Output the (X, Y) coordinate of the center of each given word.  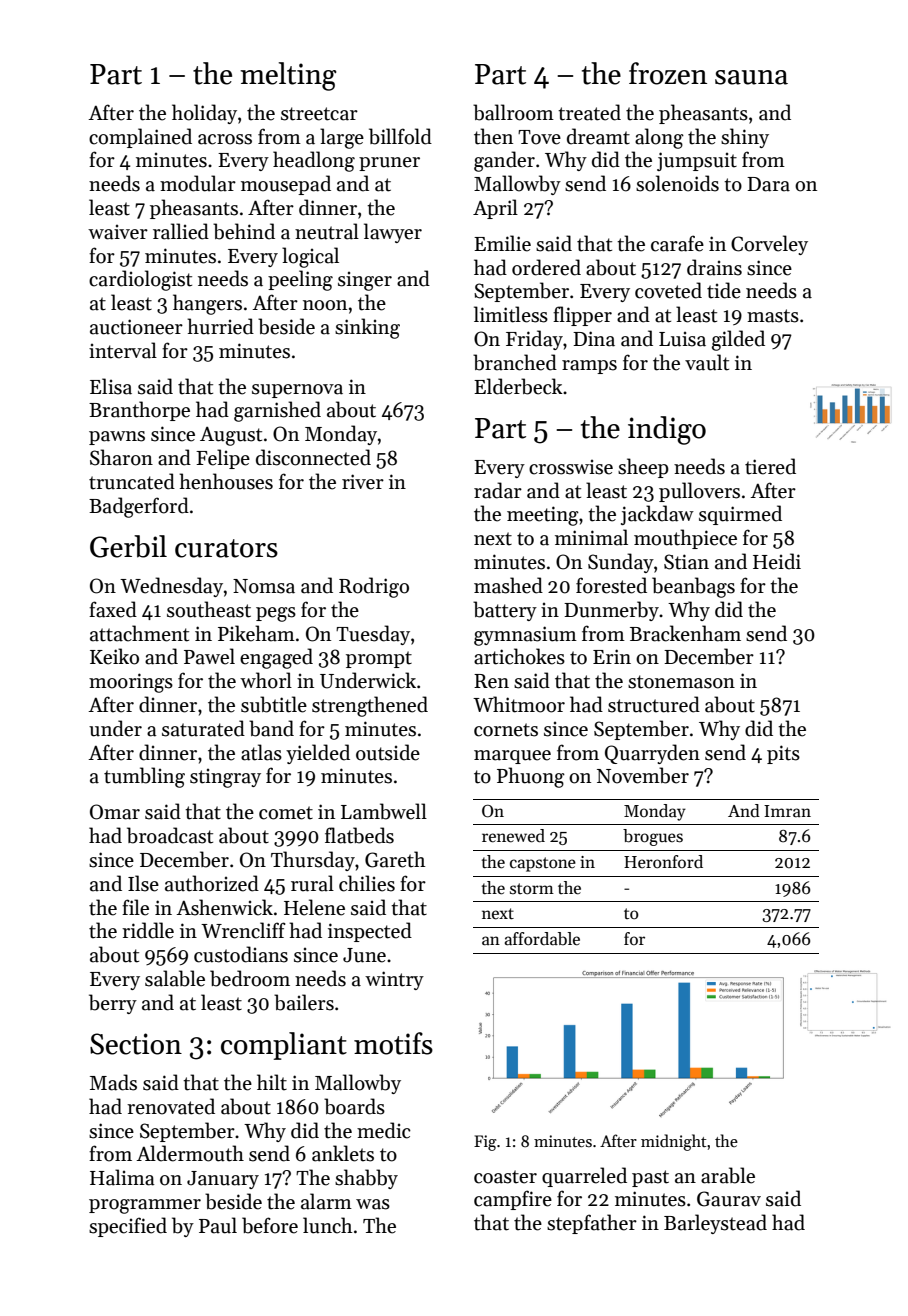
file (135, 907)
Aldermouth (190, 1153)
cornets (506, 730)
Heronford (663, 861)
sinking (367, 328)
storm (532, 888)
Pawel (209, 656)
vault (707, 362)
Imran (787, 811)
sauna (751, 77)
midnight (674, 1142)
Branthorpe (139, 411)
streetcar (319, 114)
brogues (653, 837)
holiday (204, 114)
